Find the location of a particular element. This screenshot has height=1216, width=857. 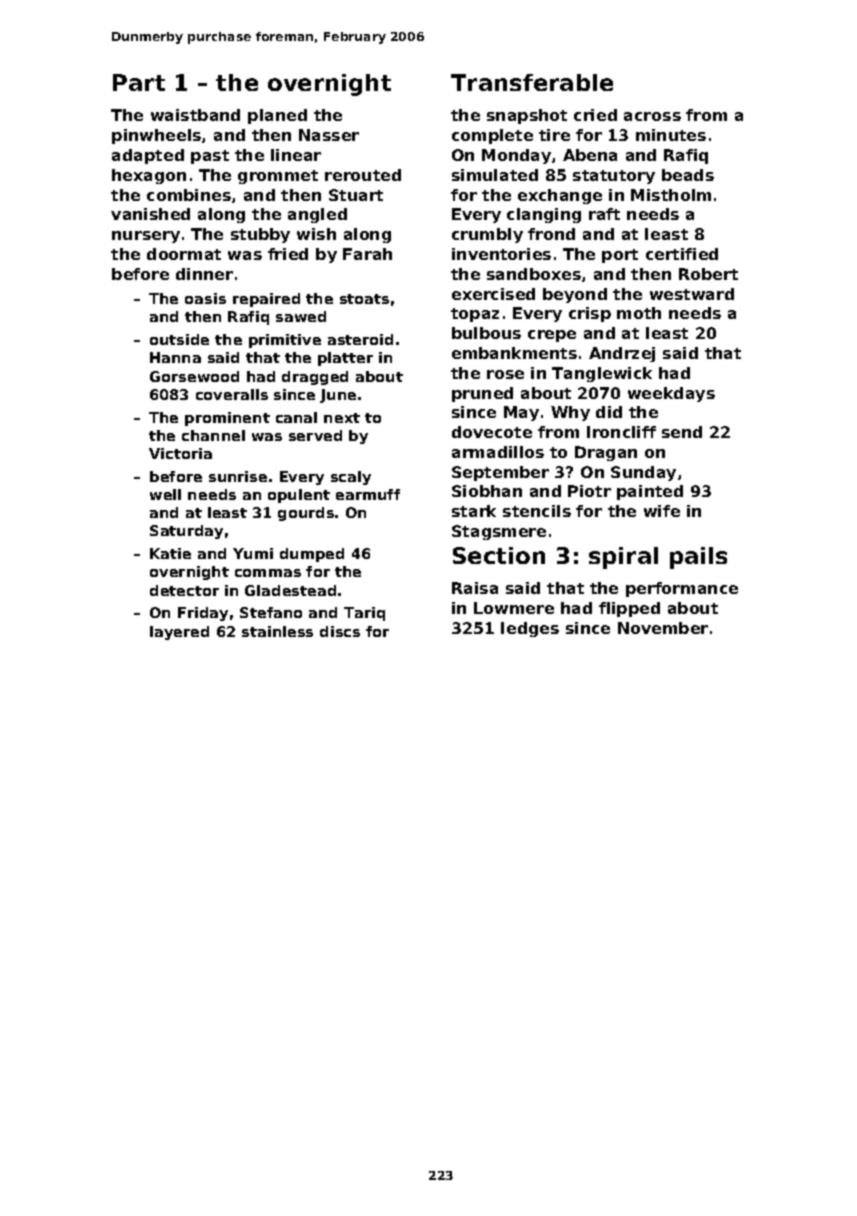

June is located at coordinates (338, 396).
